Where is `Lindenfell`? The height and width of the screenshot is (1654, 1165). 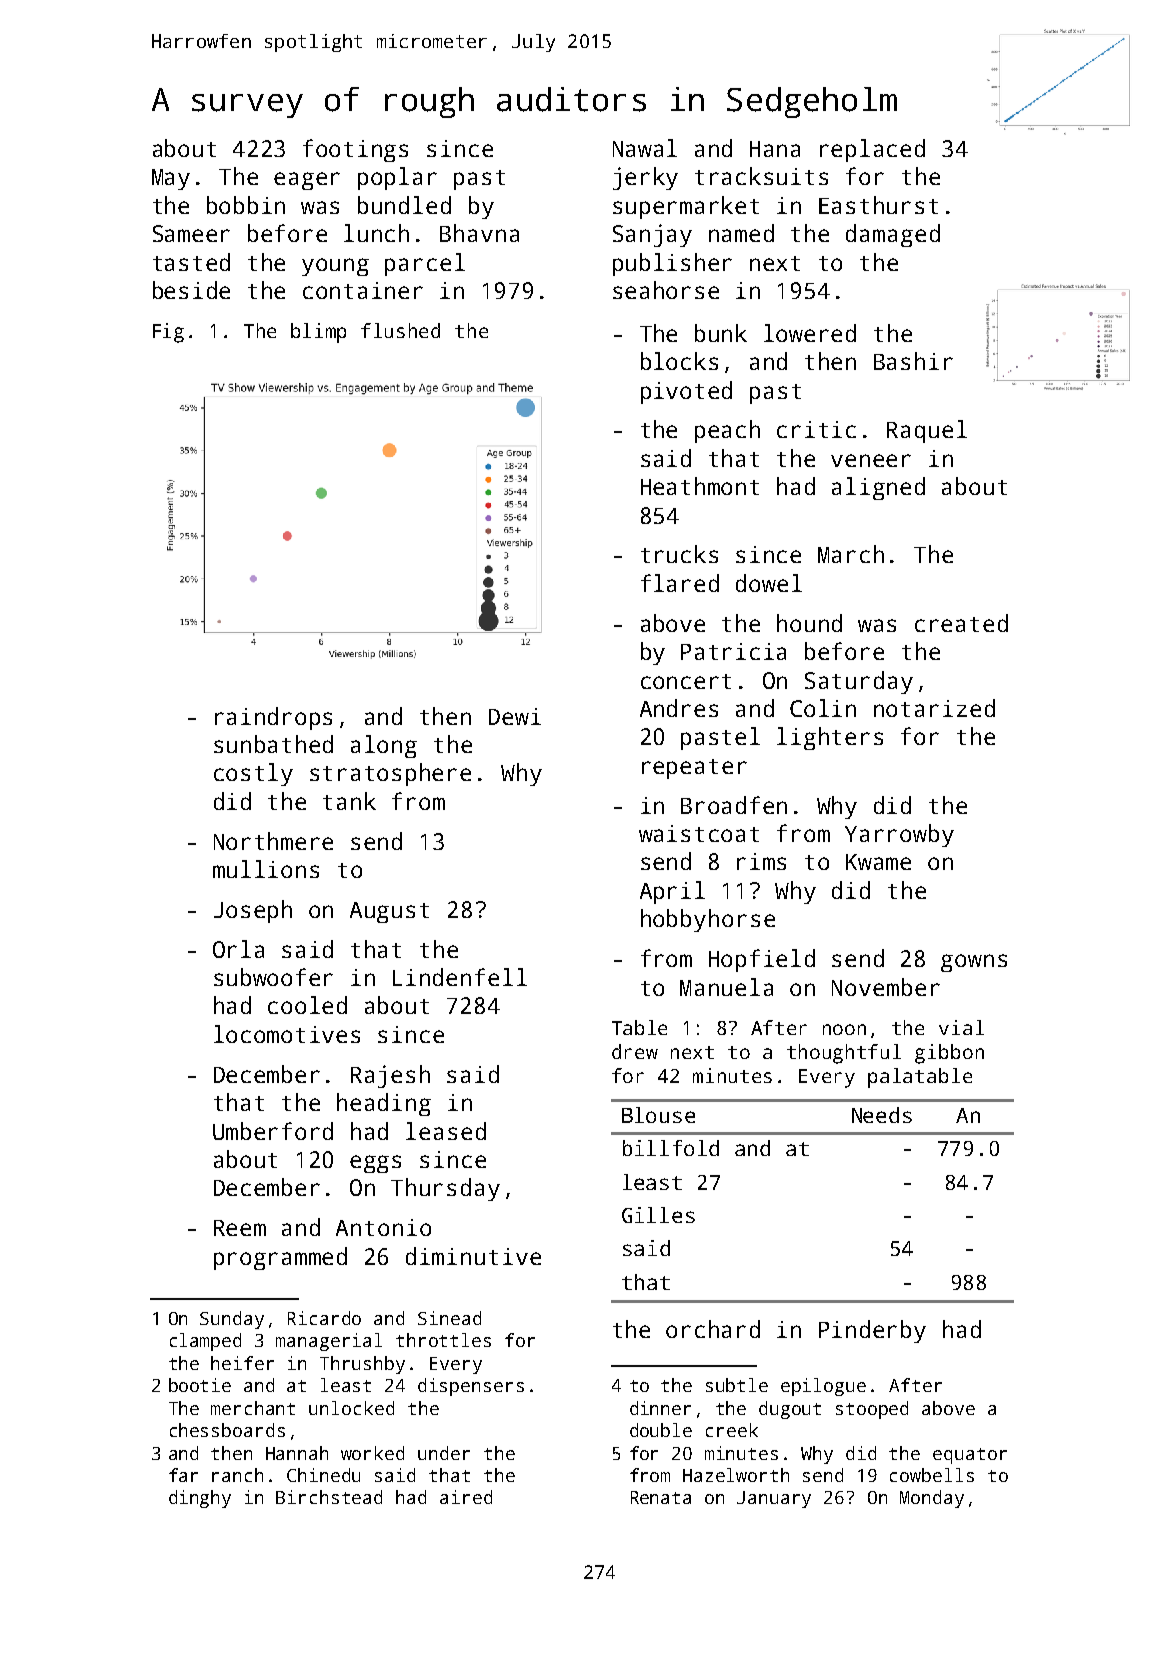
Lindenfell is located at coordinates (460, 977).
